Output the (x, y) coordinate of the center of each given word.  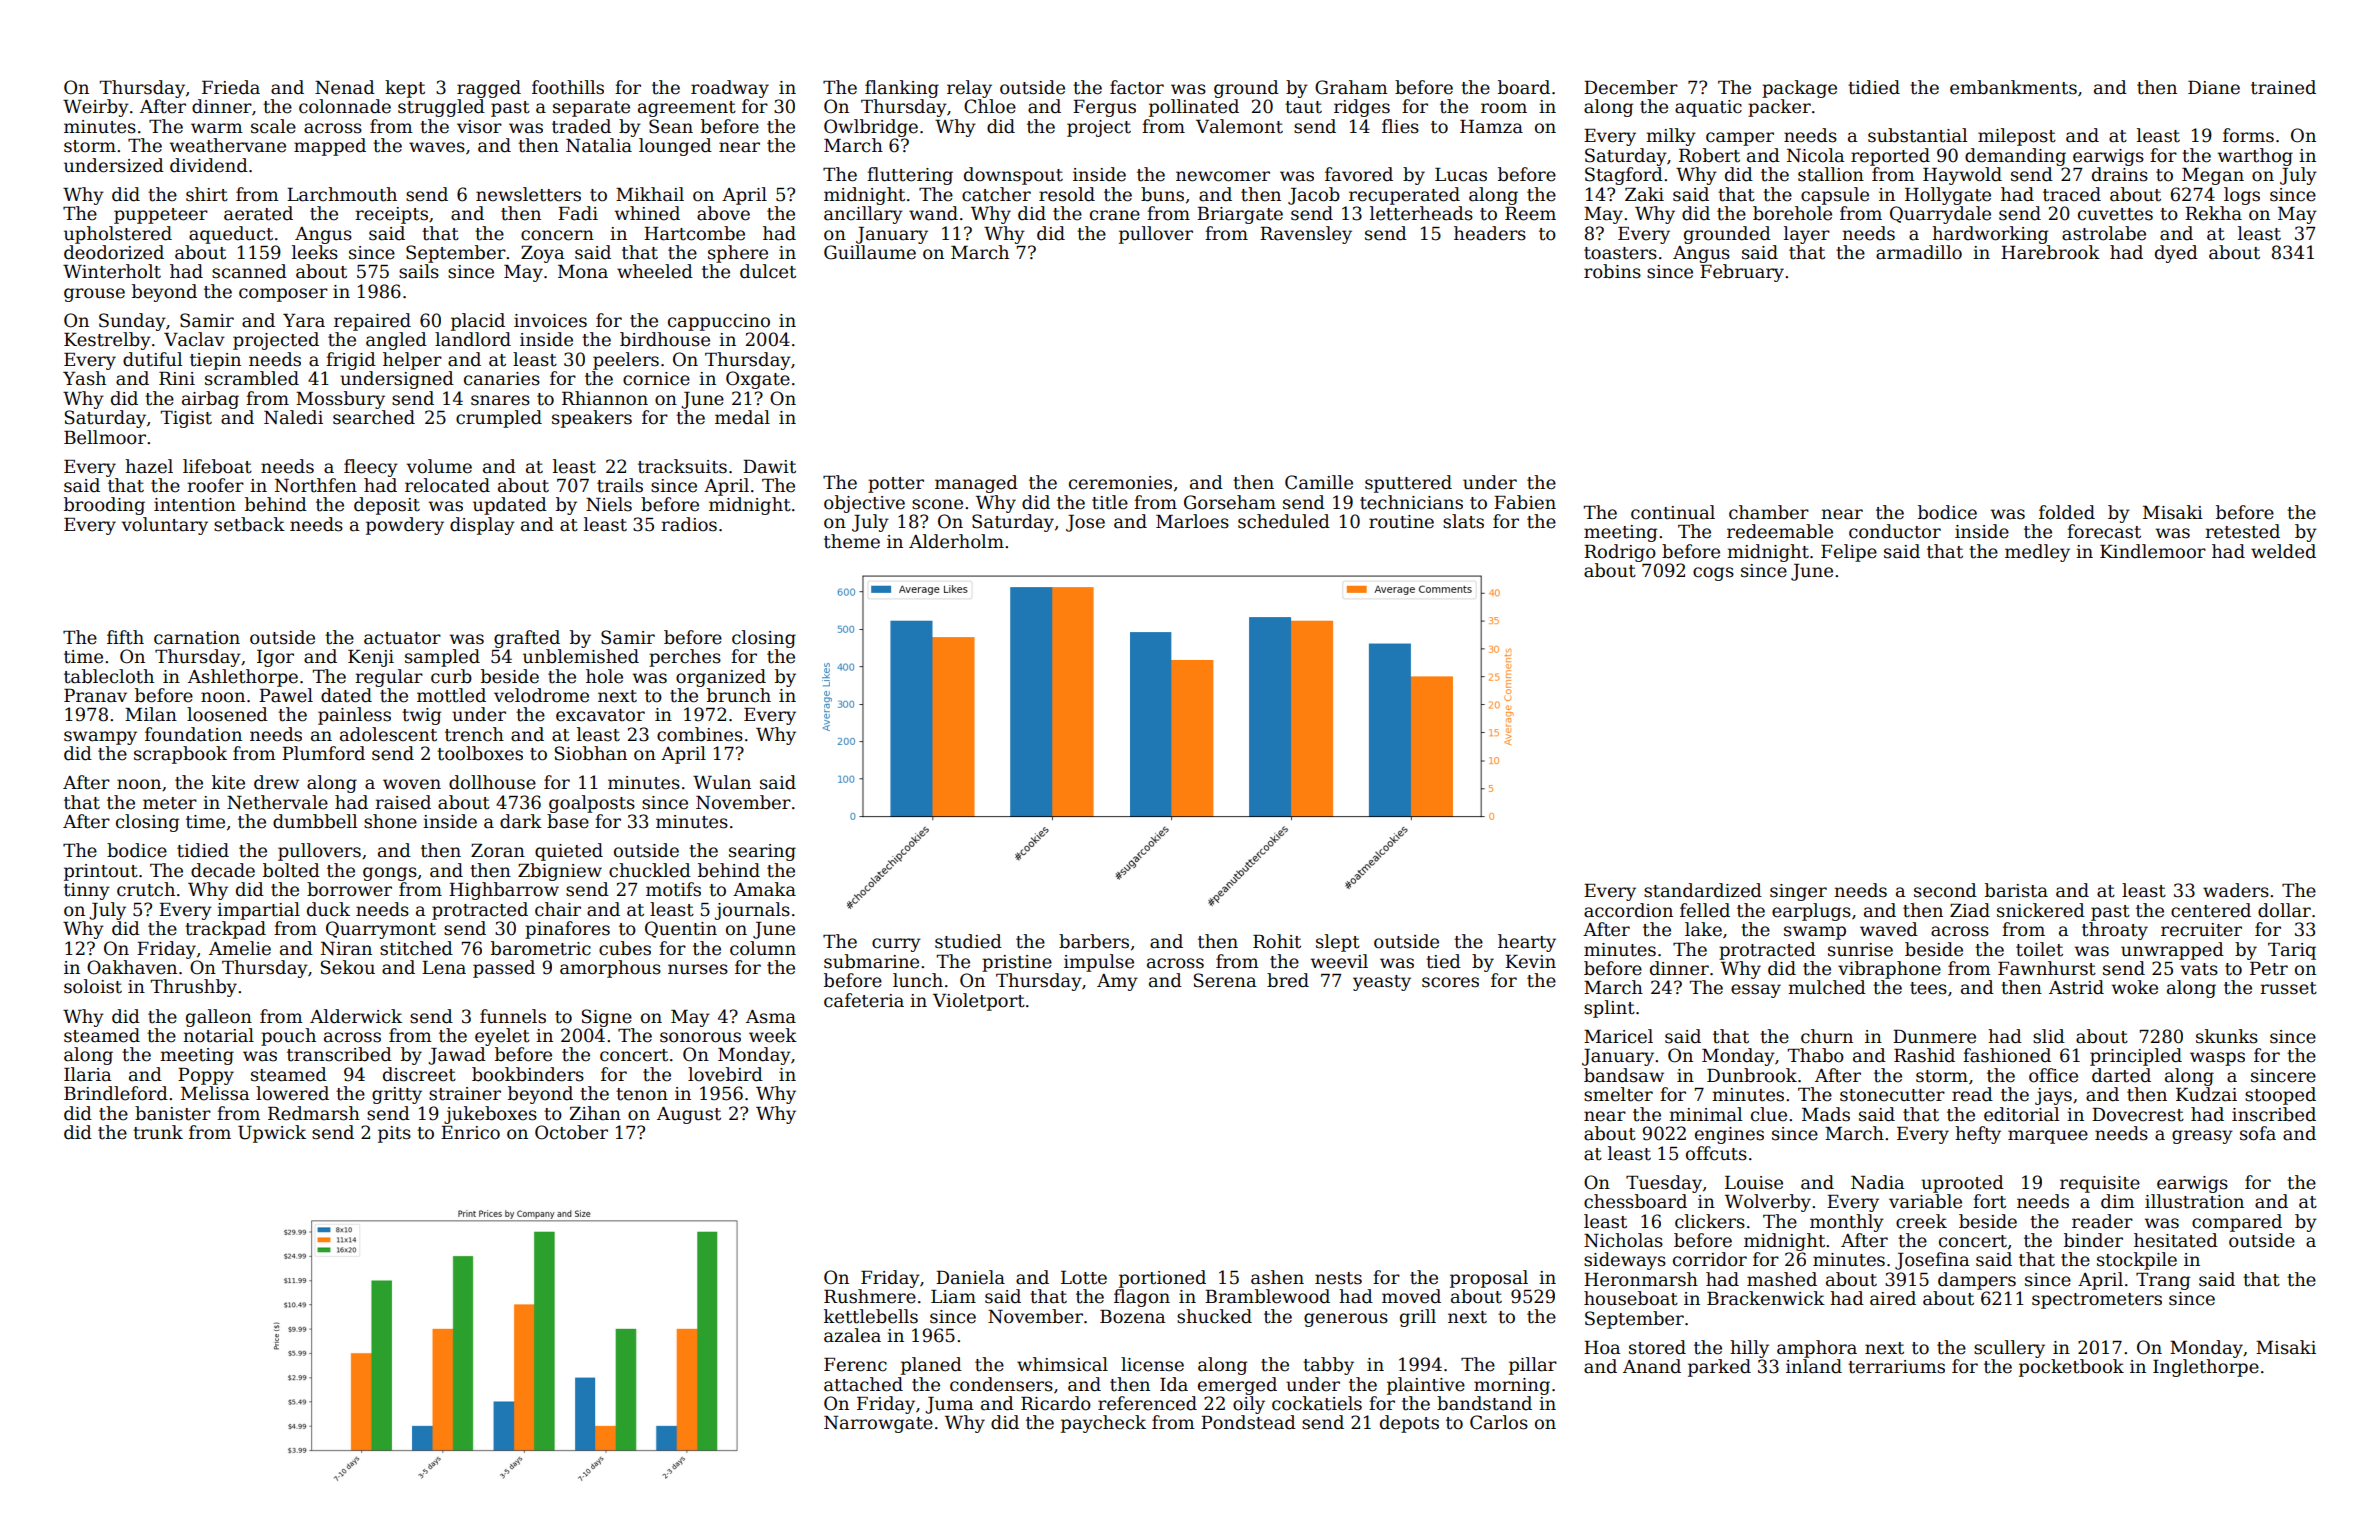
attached (863, 1384)
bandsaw (1624, 1075)
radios (689, 524)
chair (558, 909)
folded (2067, 512)
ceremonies (1120, 483)
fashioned (2007, 1055)
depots (1409, 1424)
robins (1612, 271)
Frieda (231, 87)
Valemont (1239, 126)
